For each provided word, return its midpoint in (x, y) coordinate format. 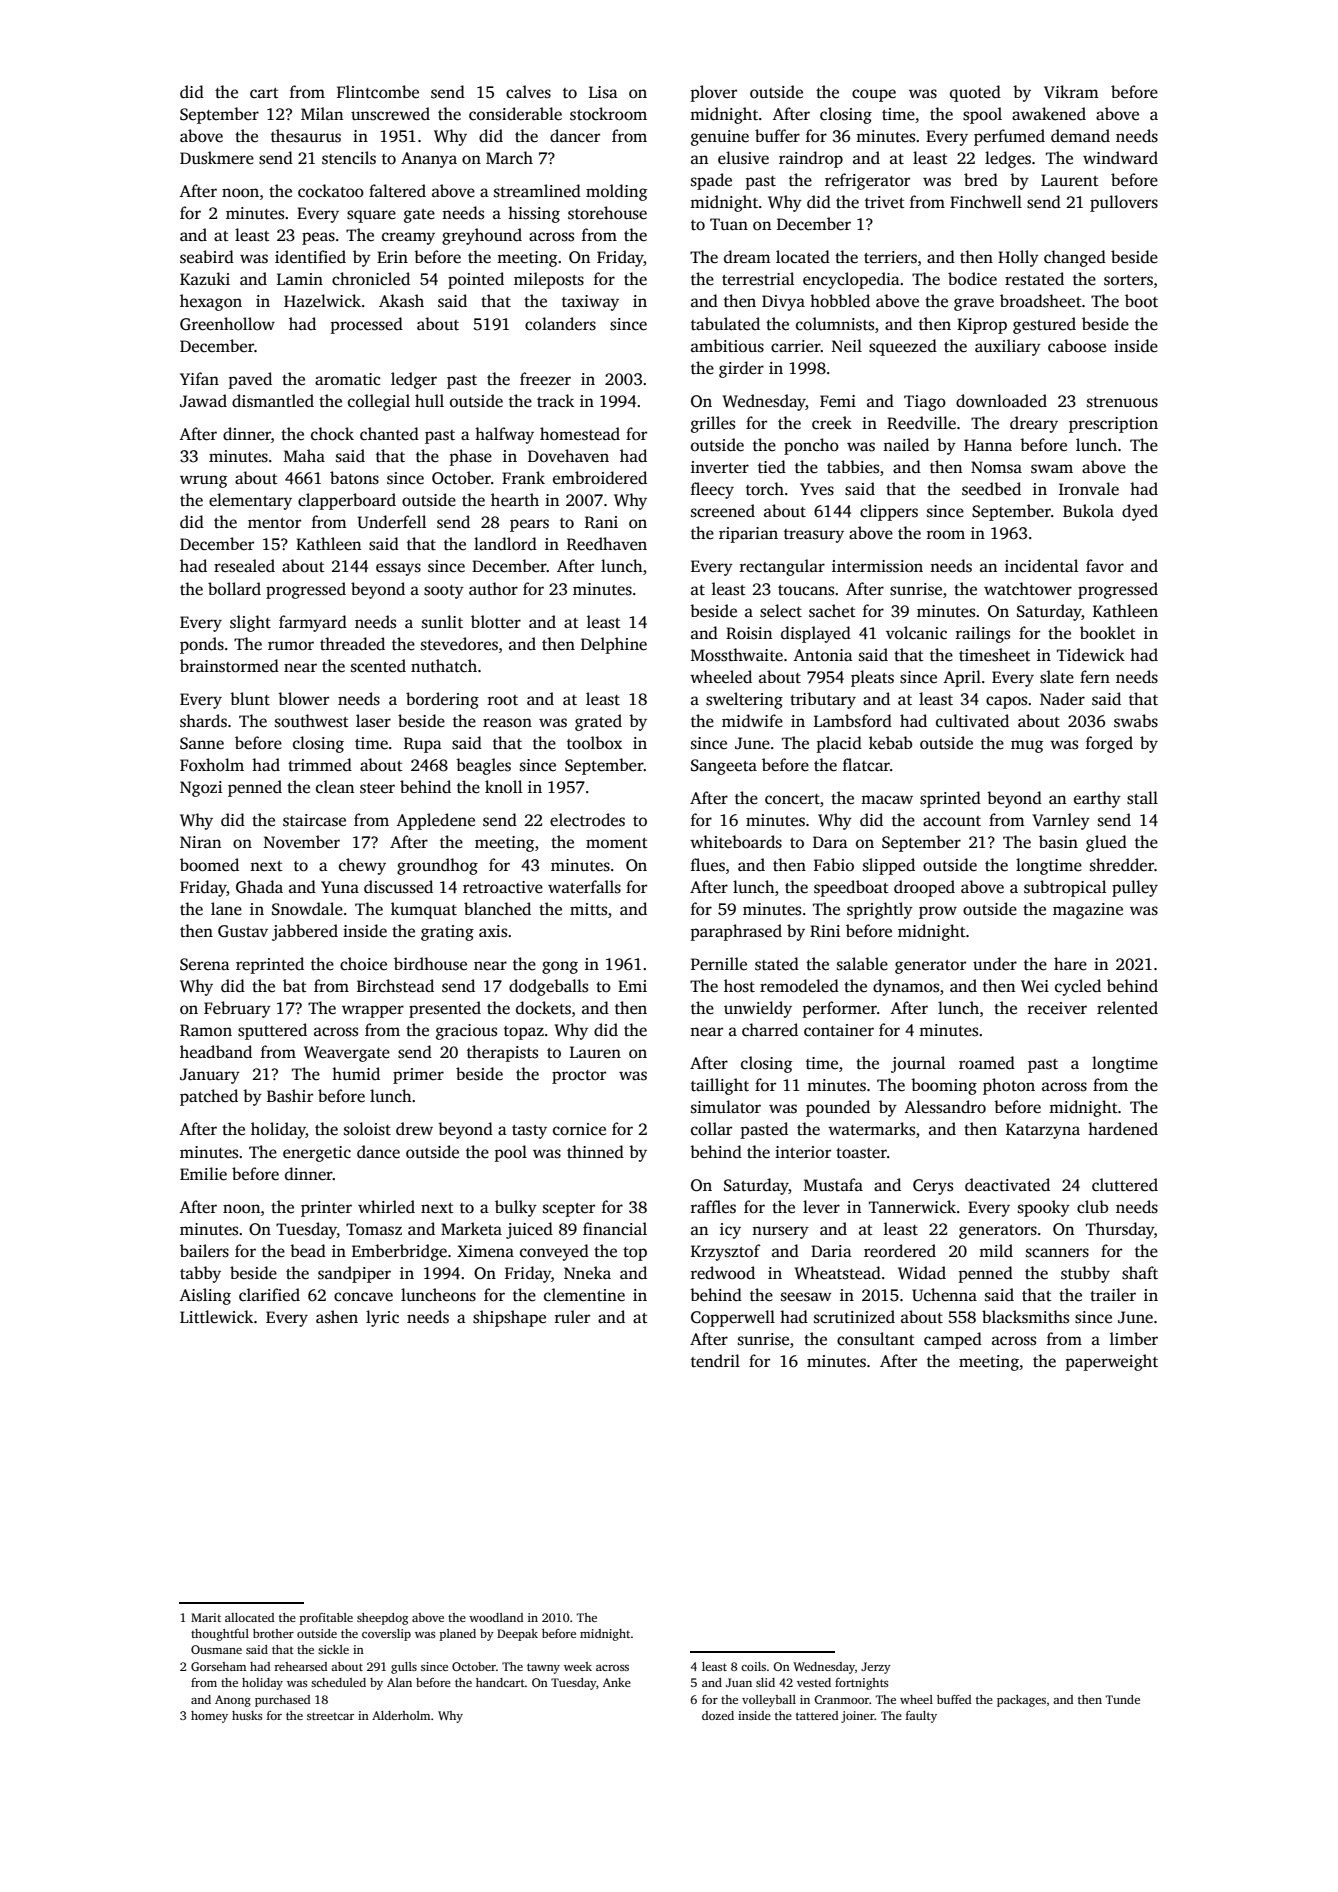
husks (247, 1715)
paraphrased (736, 932)
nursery (780, 1232)
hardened (1123, 1129)
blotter (496, 622)
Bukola (1088, 510)
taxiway (590, 303)
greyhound (482, 236)
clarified (269, 1295)
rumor (291, 645)
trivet (885, 202)
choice (363, 964)
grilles (713, 424)
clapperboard (347, 501)
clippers (889, 512)
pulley (1135, 888)
